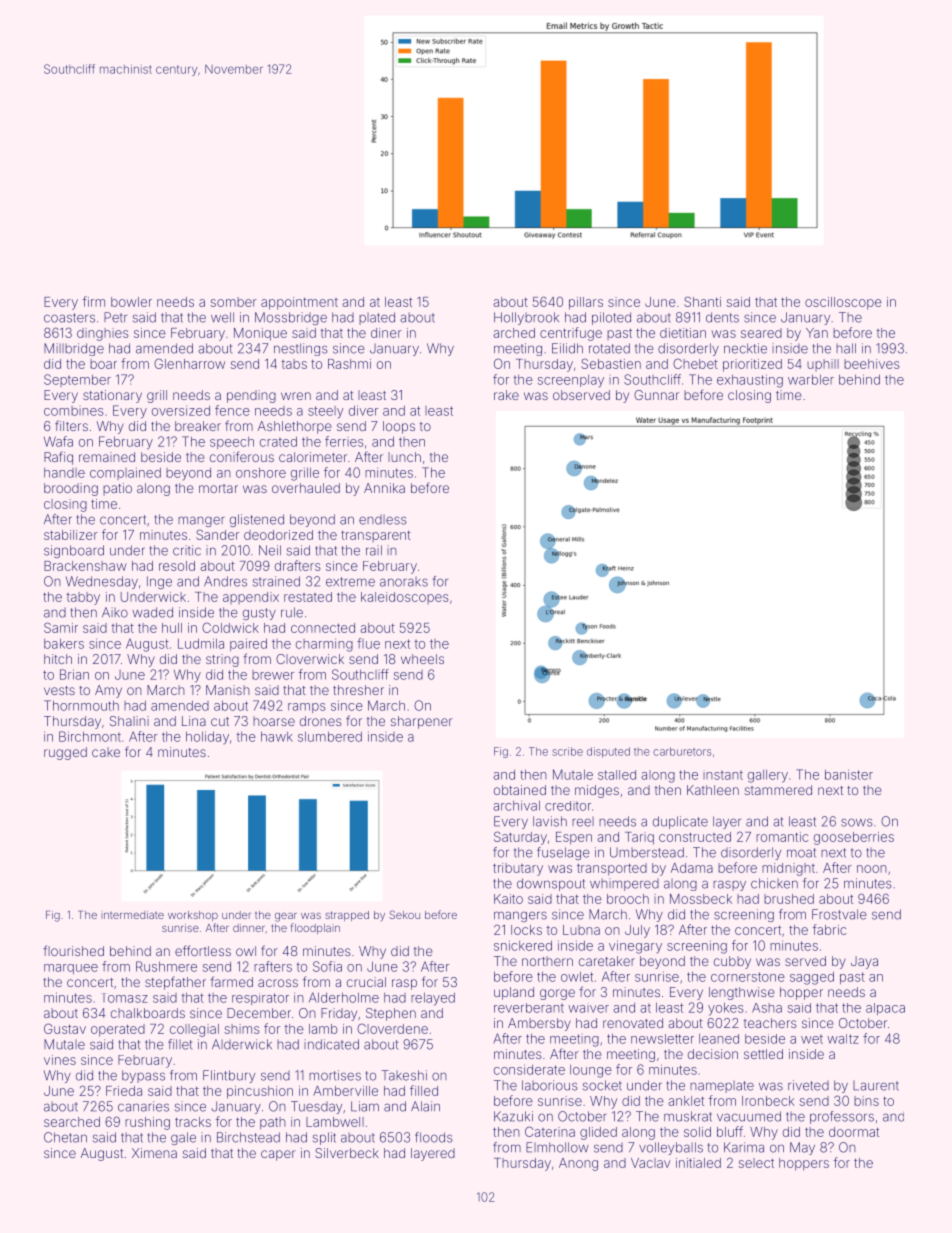 The width and height of the document is (952, 1233). I want to click on sharpener, so click(422, 722).
